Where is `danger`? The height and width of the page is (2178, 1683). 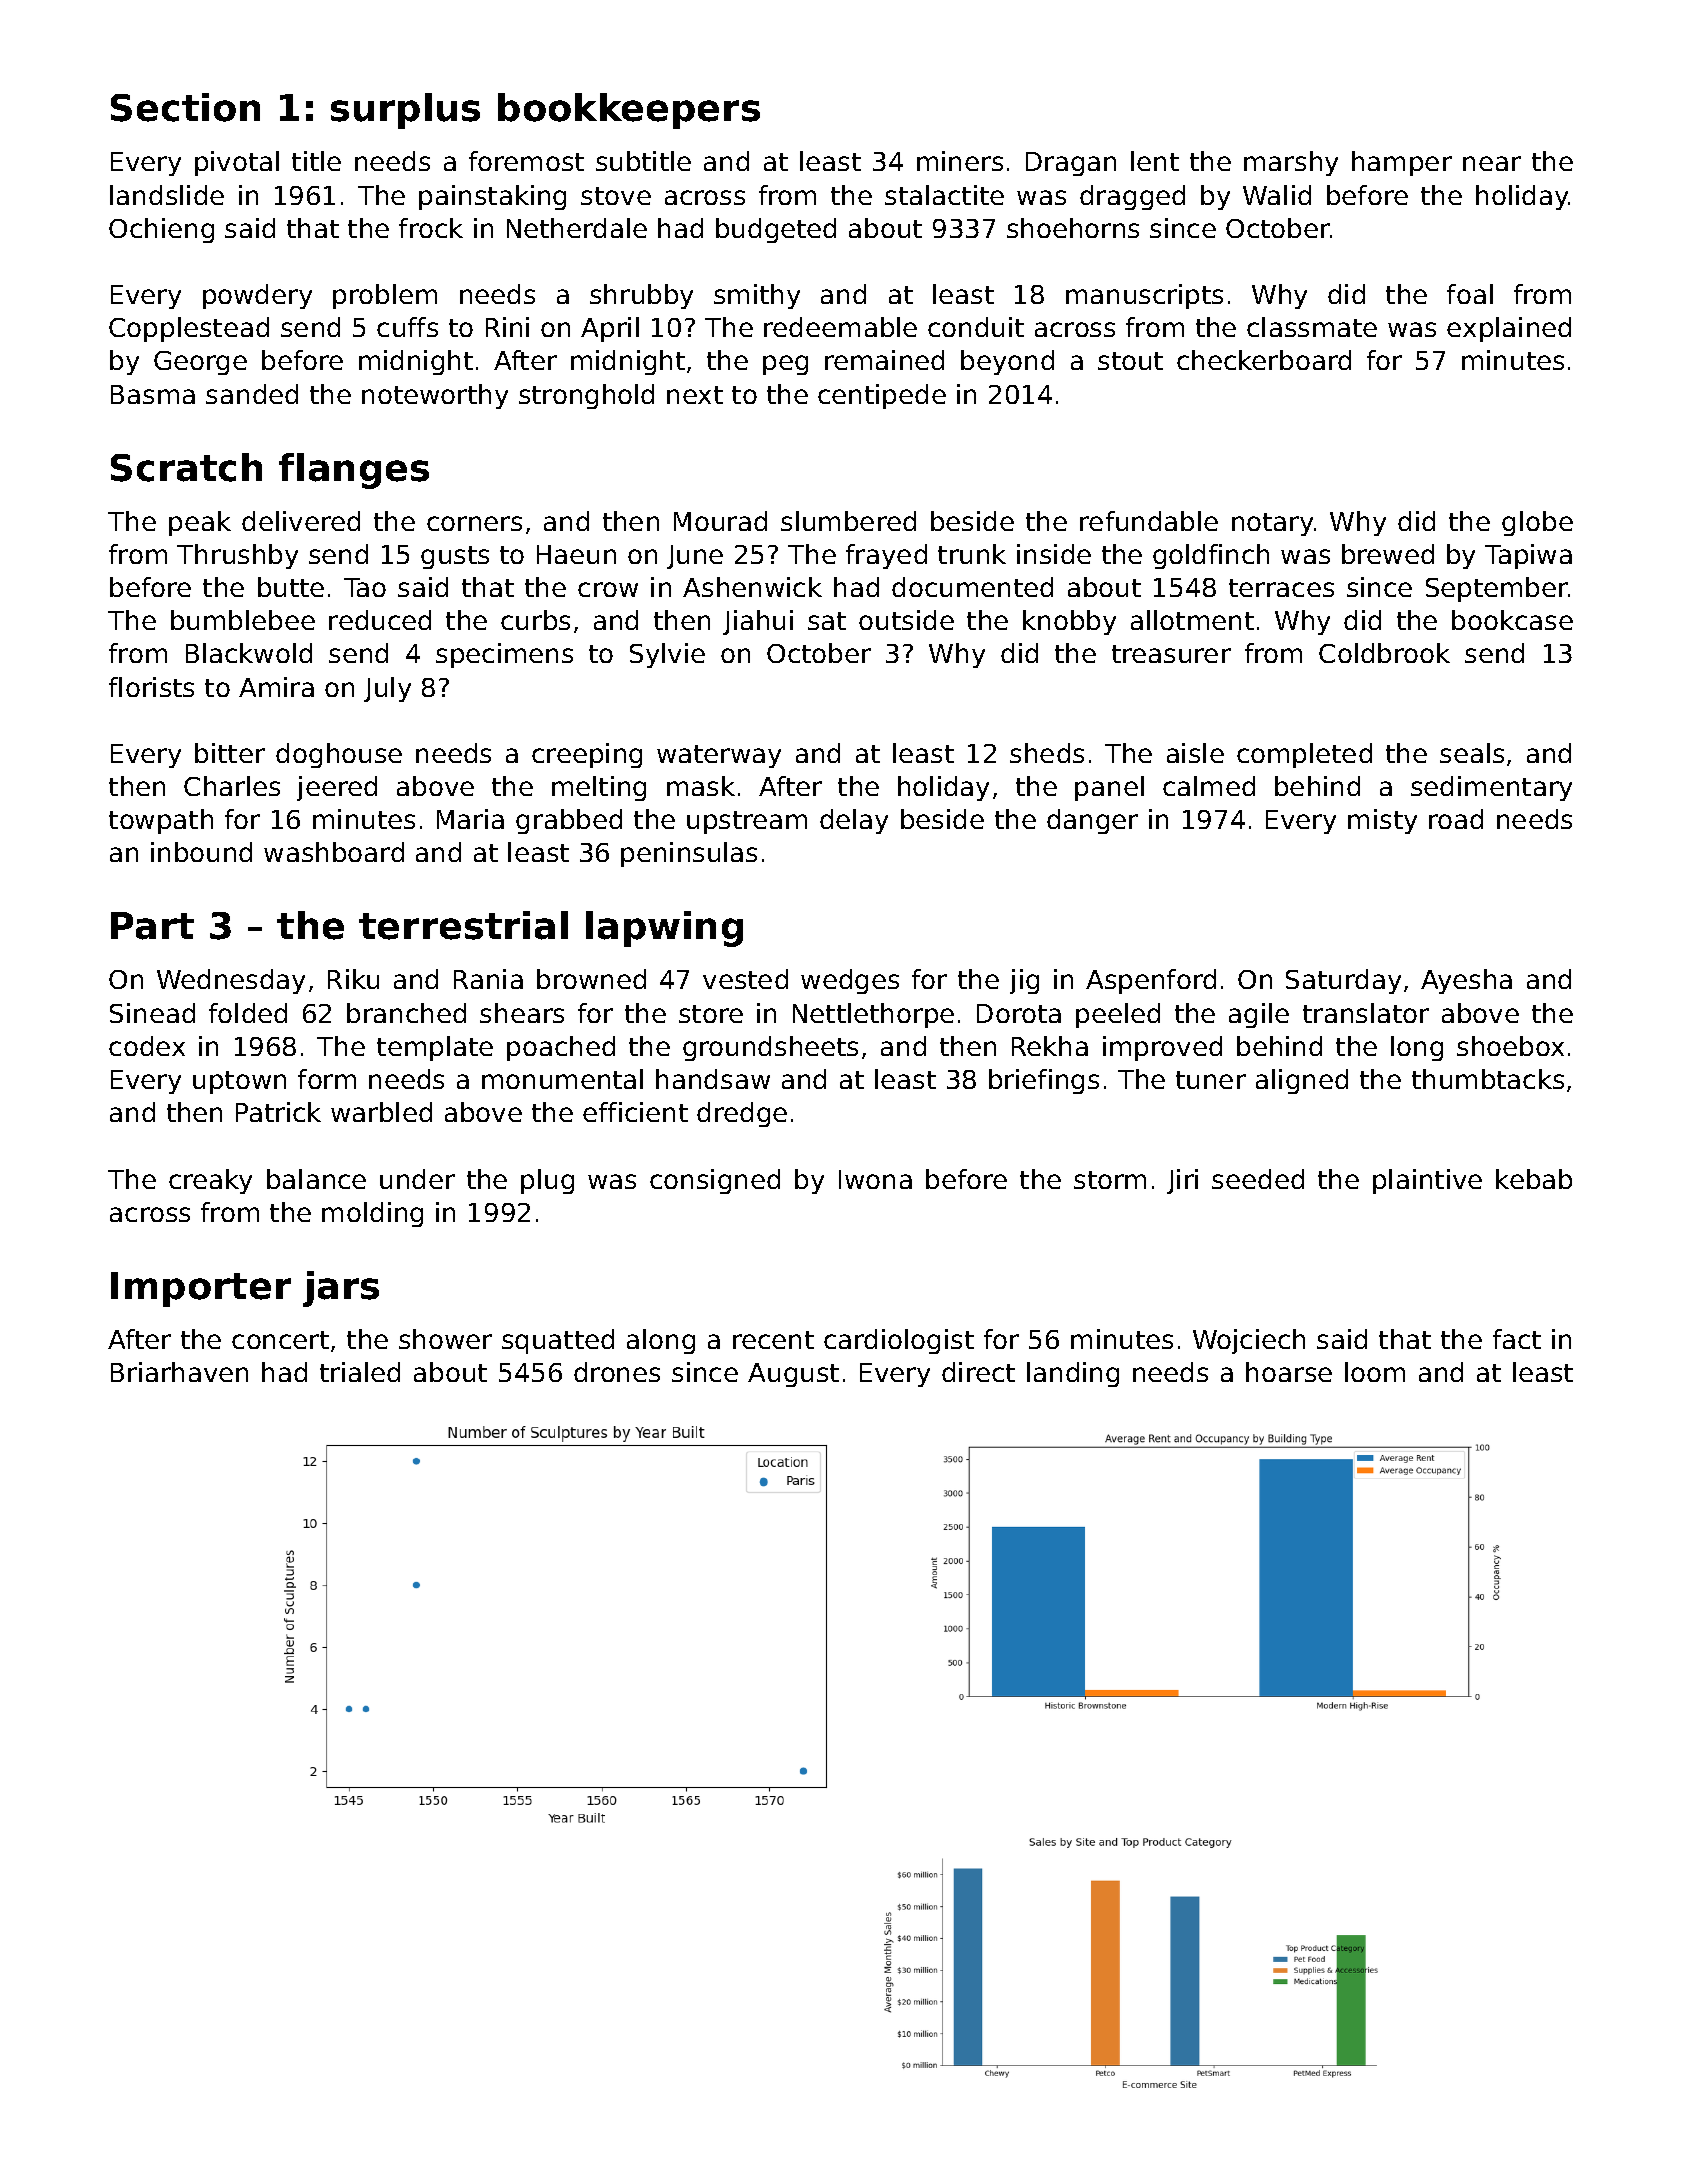
danger is located at coordinates (1092, 821).
